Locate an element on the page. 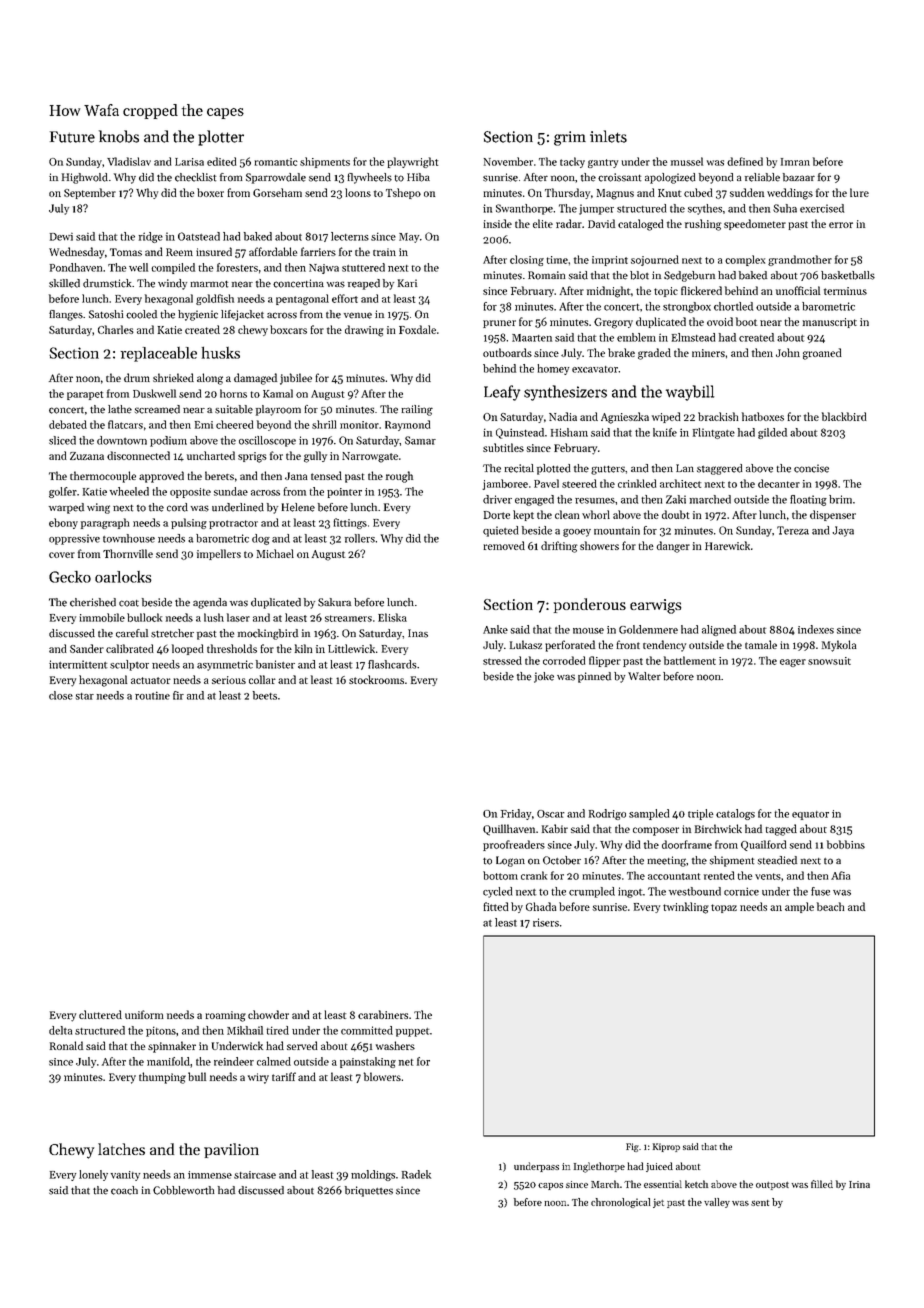 The height and width of the page is (1308, 924). briquettes is located at coordinates (369, 1191).
